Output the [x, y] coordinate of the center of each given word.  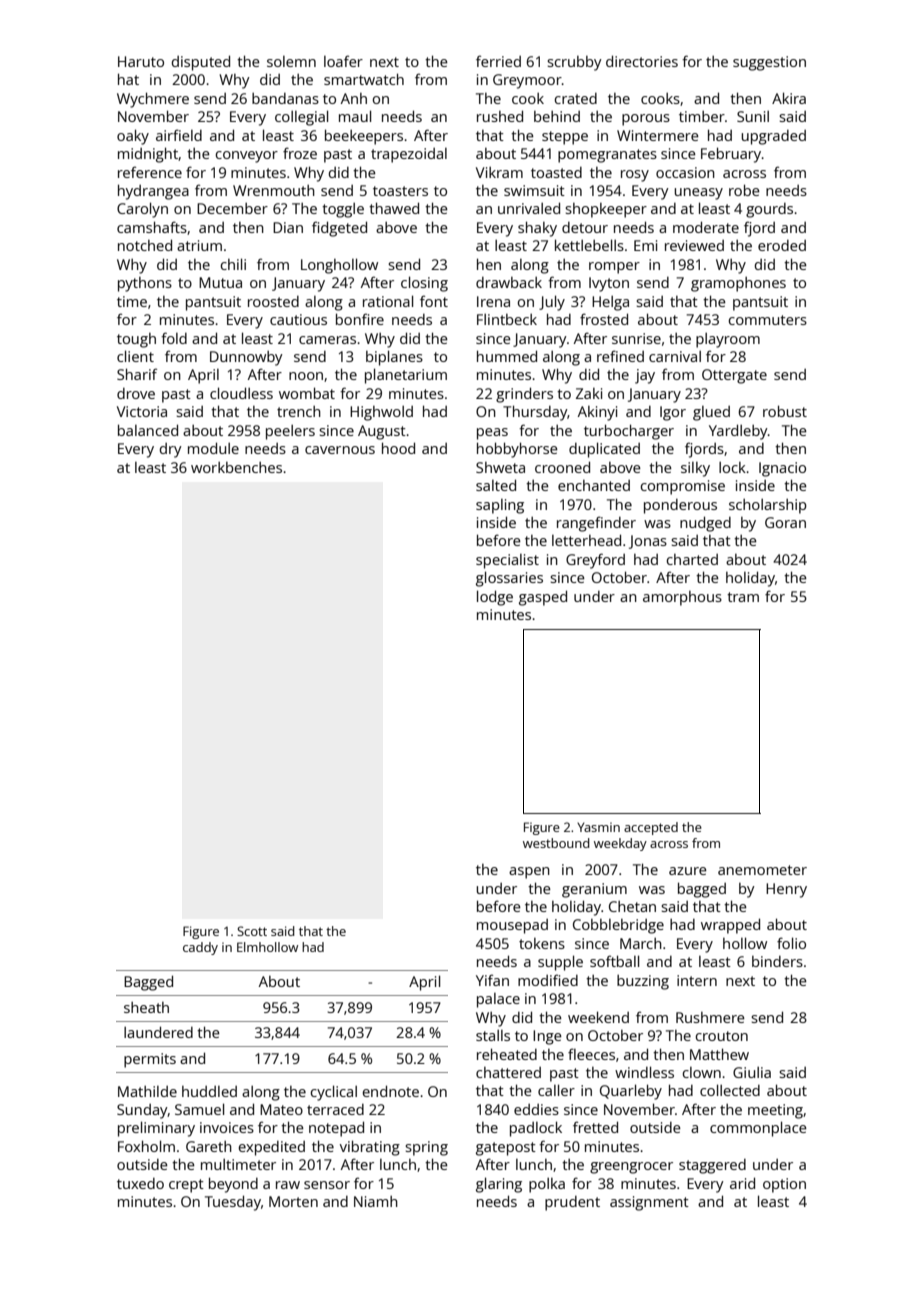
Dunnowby [246, 358]
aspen [529, 873]
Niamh [376, 1201]
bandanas [285, 98]
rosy [635, 176]
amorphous [682, 598]
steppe [565, 138]
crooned [562, 467]
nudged [705, 524]
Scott [252, 931]
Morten [293, 1201]
